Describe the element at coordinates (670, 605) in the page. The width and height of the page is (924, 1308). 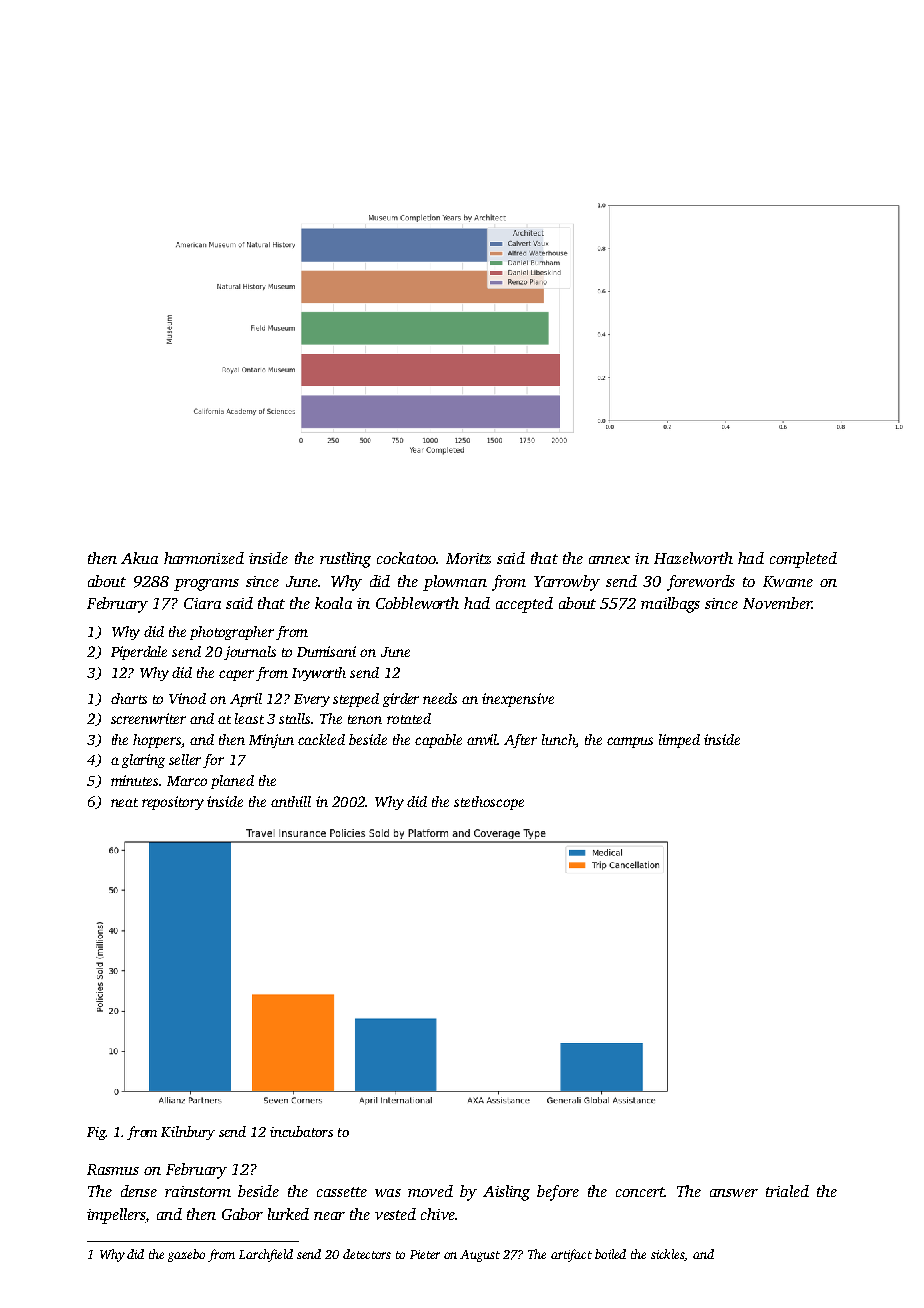
I see `mailbags` at that location.
